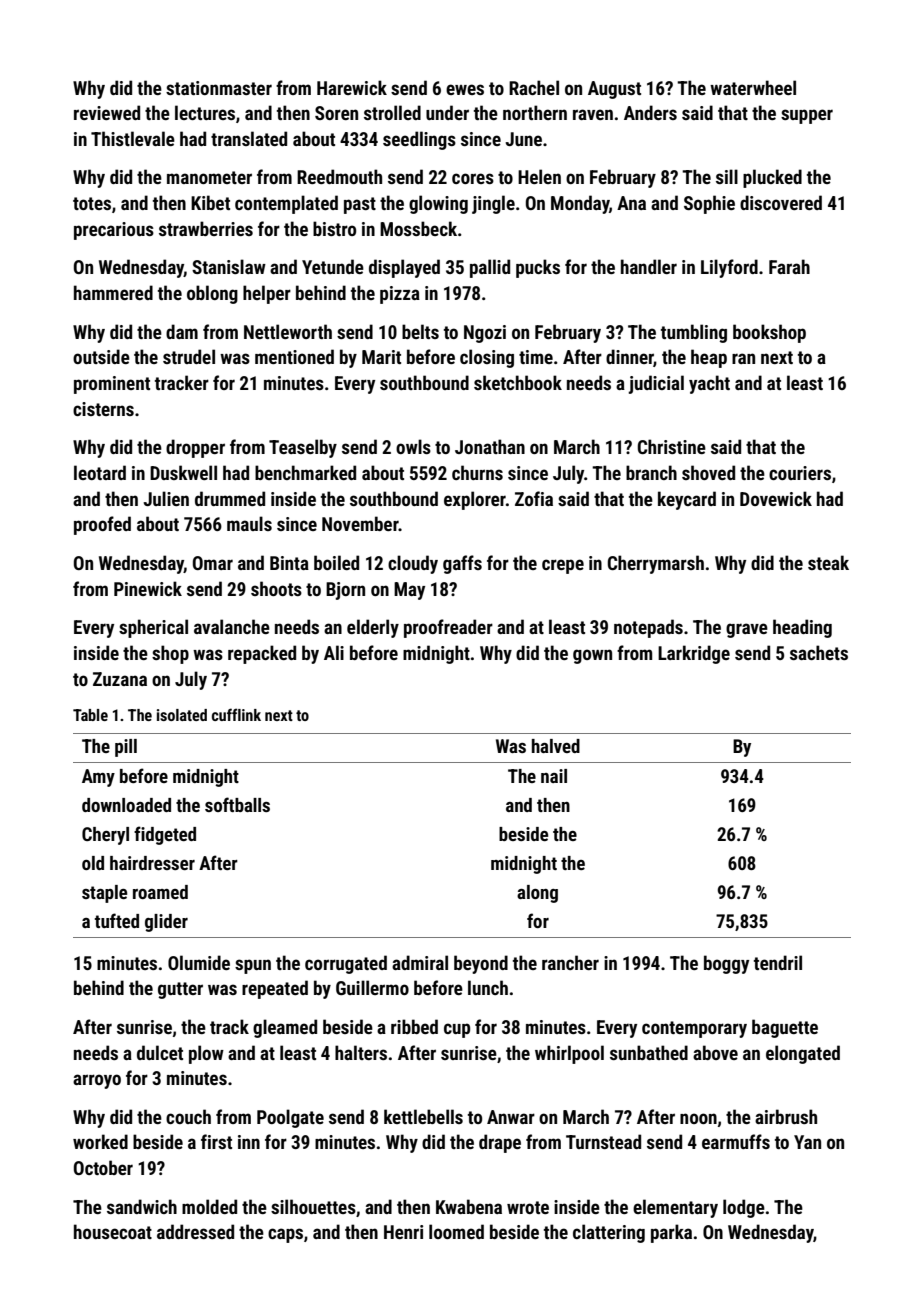  What do you see at coordinates (778, 962) in the screenshot?
I see `tendril` at bounding box center [778, 962].
